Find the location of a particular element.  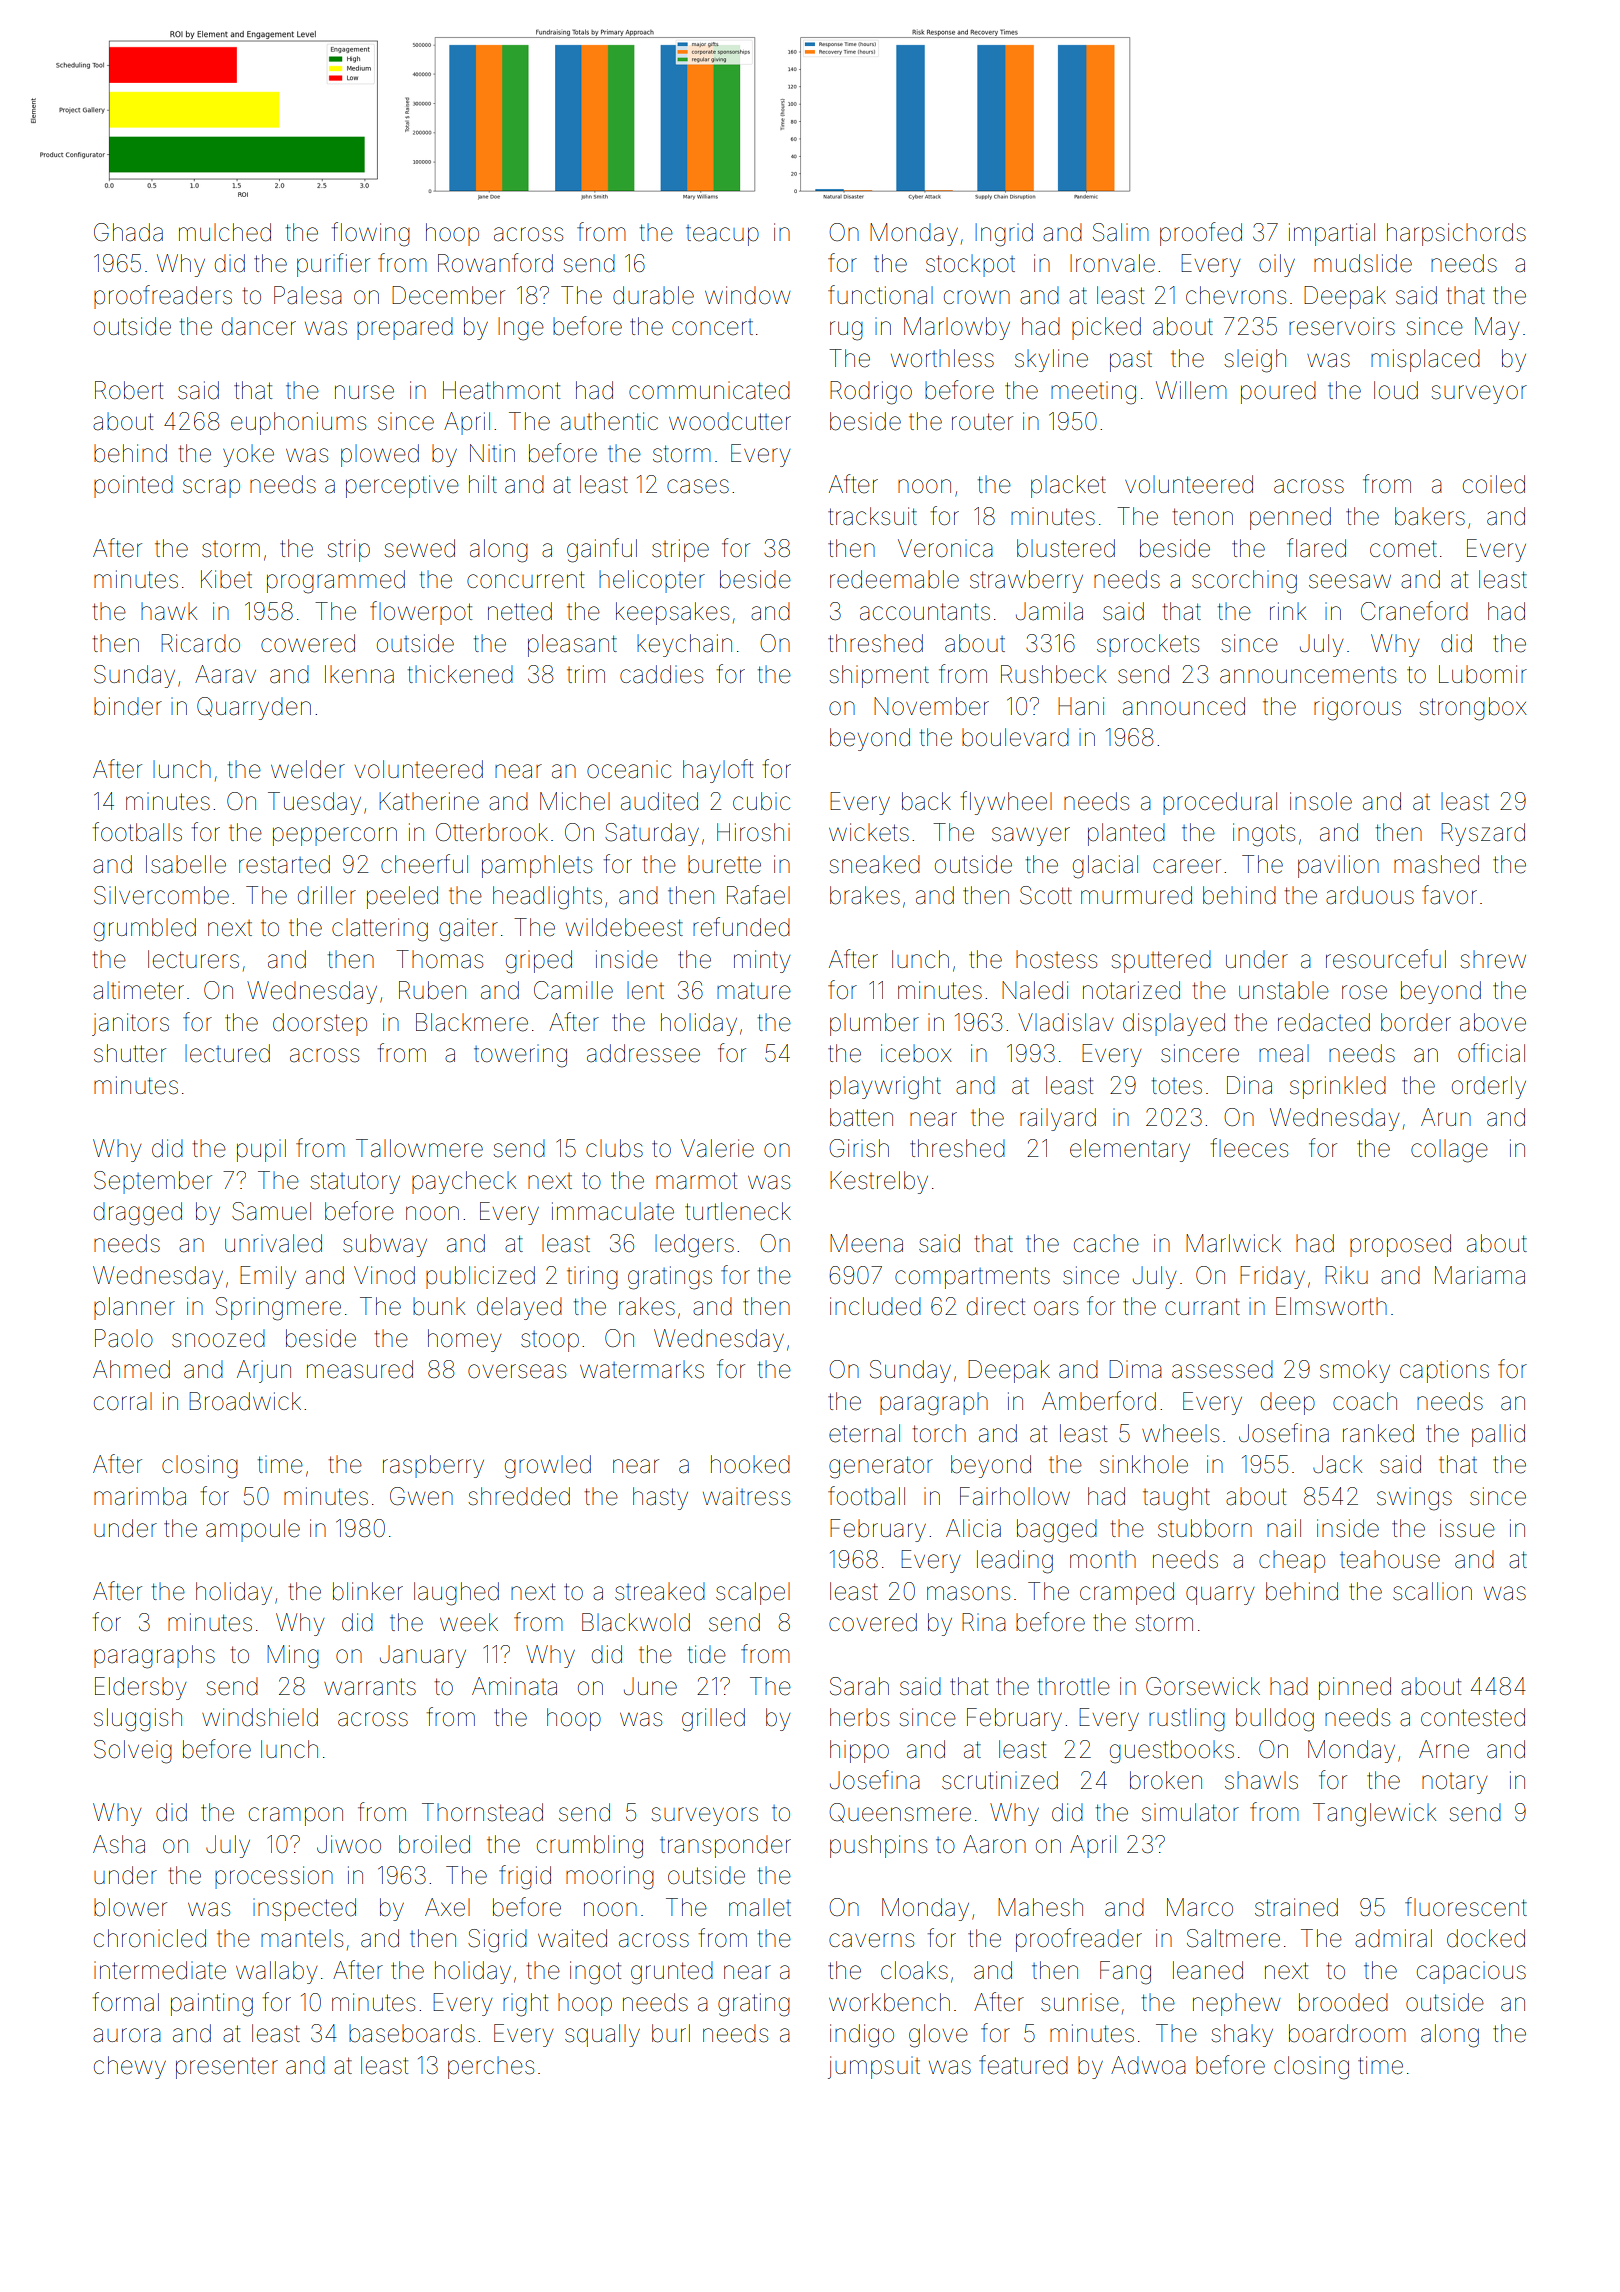

Tanglewick is located at coordinates (1374, 1815).
